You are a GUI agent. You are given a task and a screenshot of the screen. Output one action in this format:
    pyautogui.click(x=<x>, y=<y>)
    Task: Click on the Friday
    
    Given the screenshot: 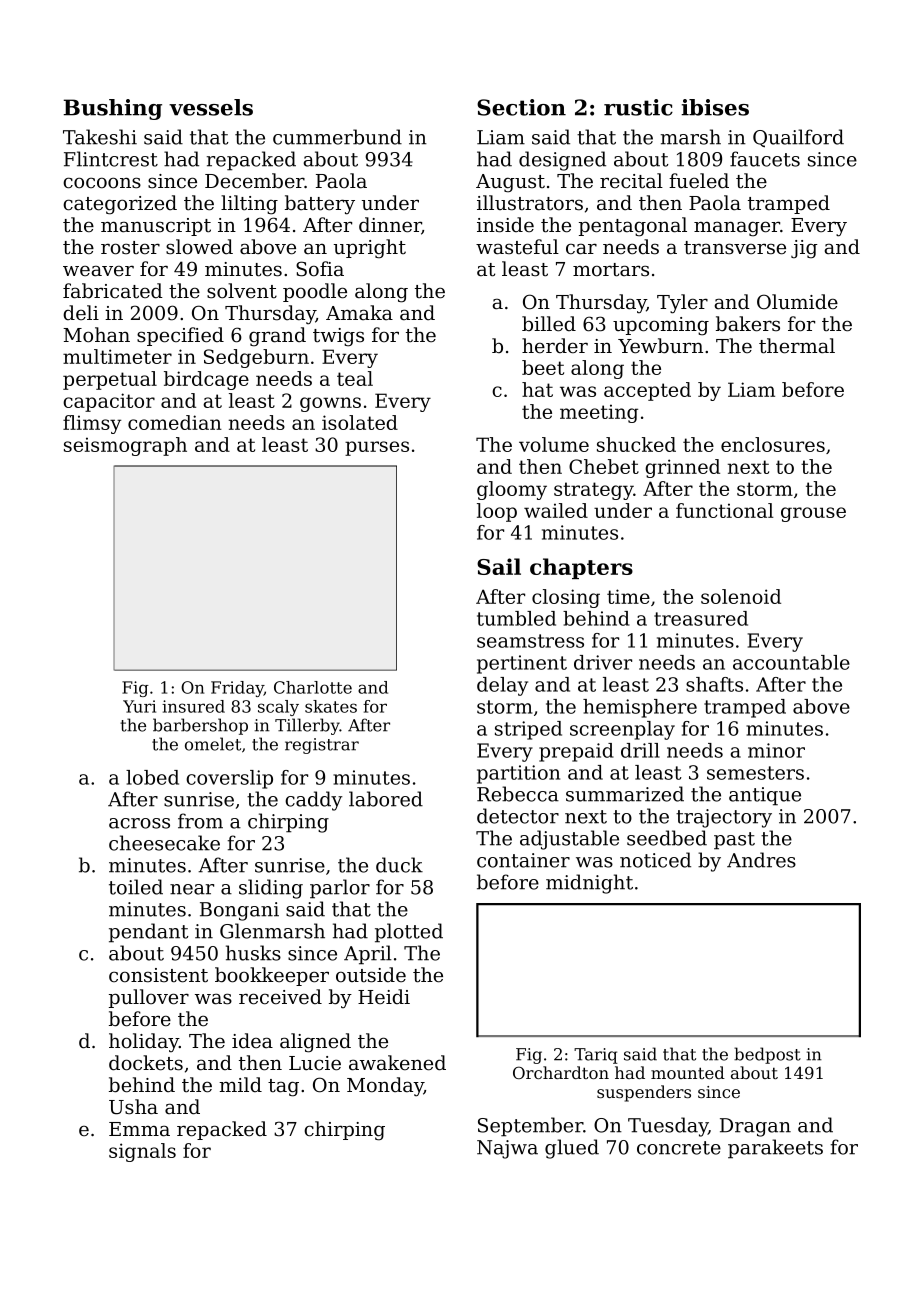 What is the action you would take?
    pyautogui.click(x=237, y=689)
